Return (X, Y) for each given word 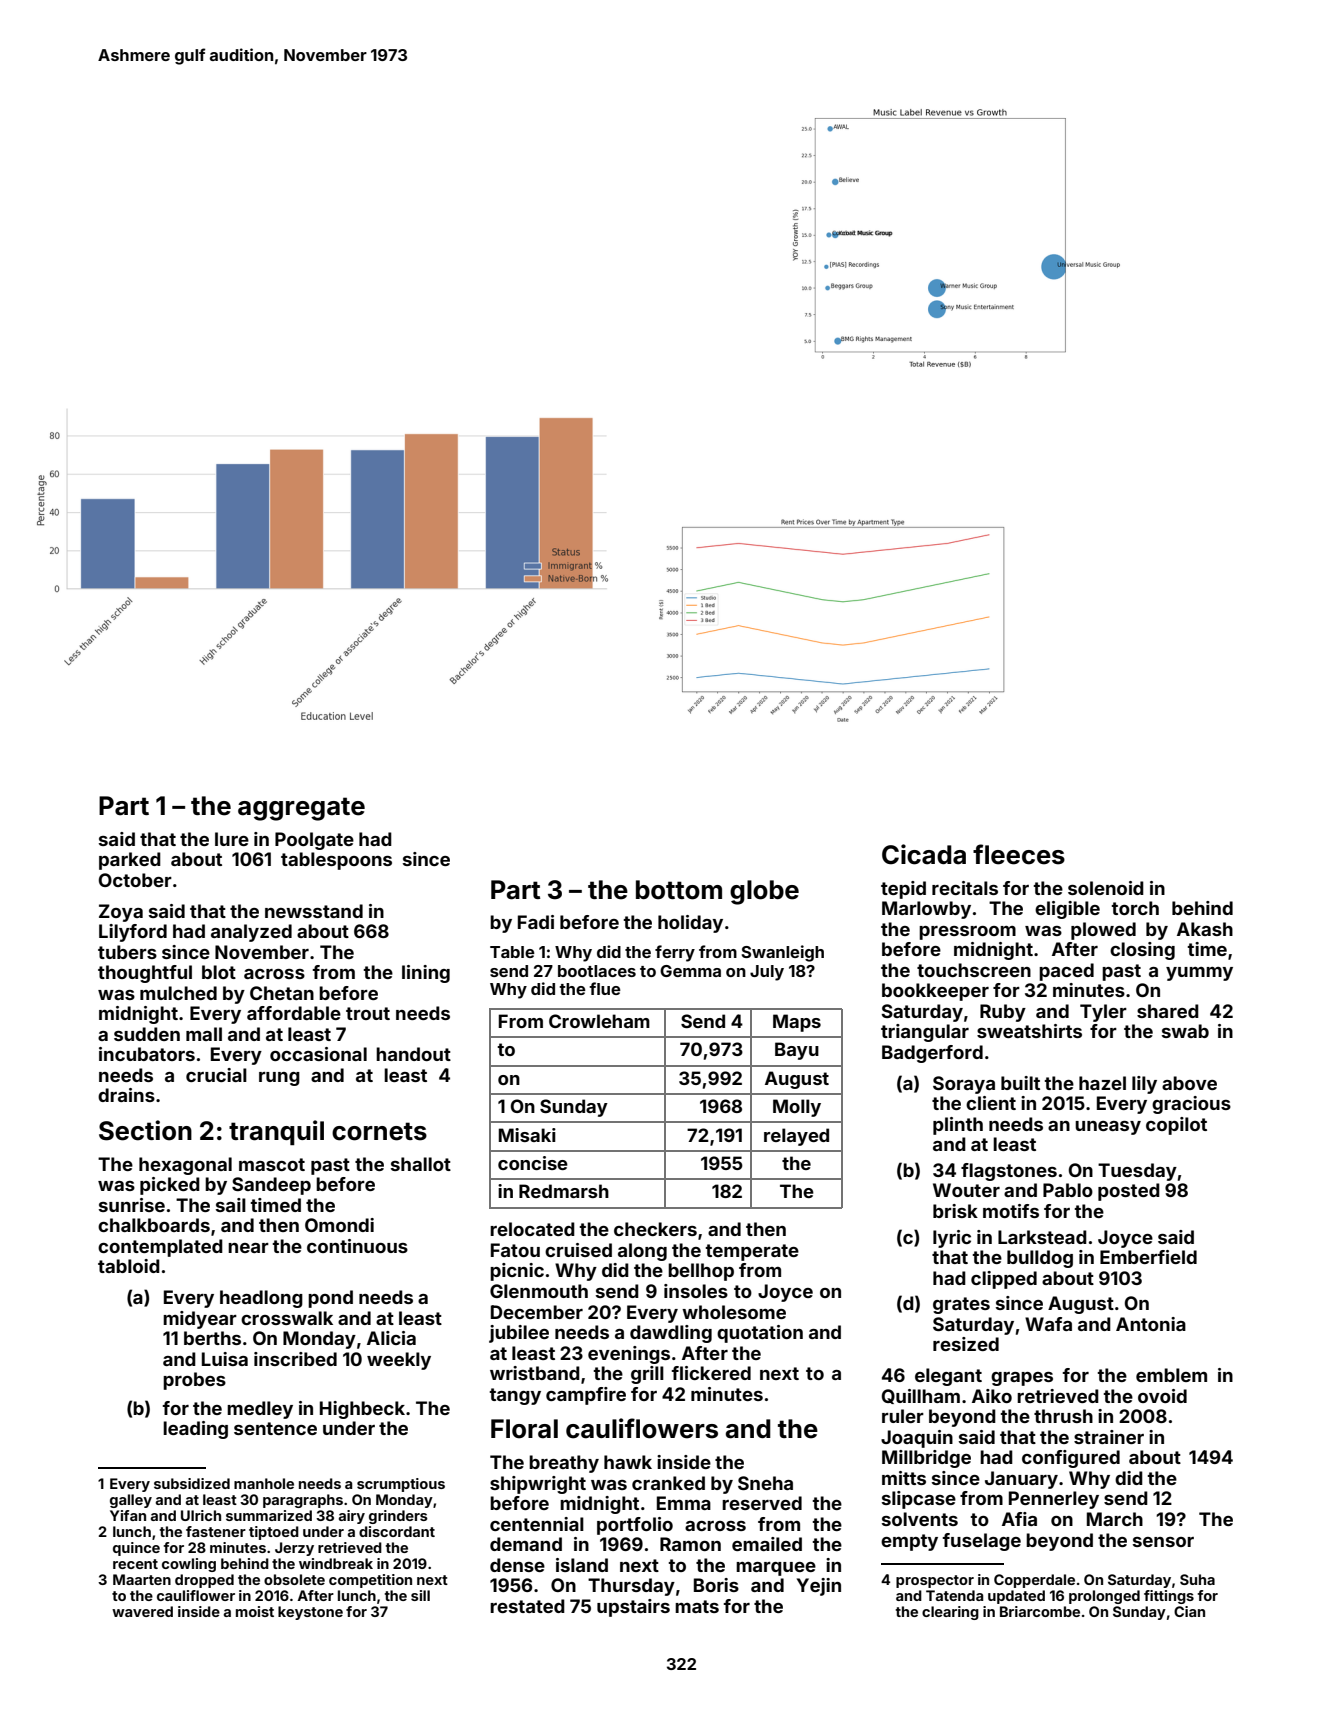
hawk (628, 1462)
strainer (1109, 1437)
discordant (397, 1531)
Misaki (527, 1135)
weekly (399, 1361)
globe (764, 892)
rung (279, 1079)
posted (1129, 1192)
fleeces (1019, 854)
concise (533, 1163)
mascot (272, 1164)
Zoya (121, 913)
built (1020, 1083)
